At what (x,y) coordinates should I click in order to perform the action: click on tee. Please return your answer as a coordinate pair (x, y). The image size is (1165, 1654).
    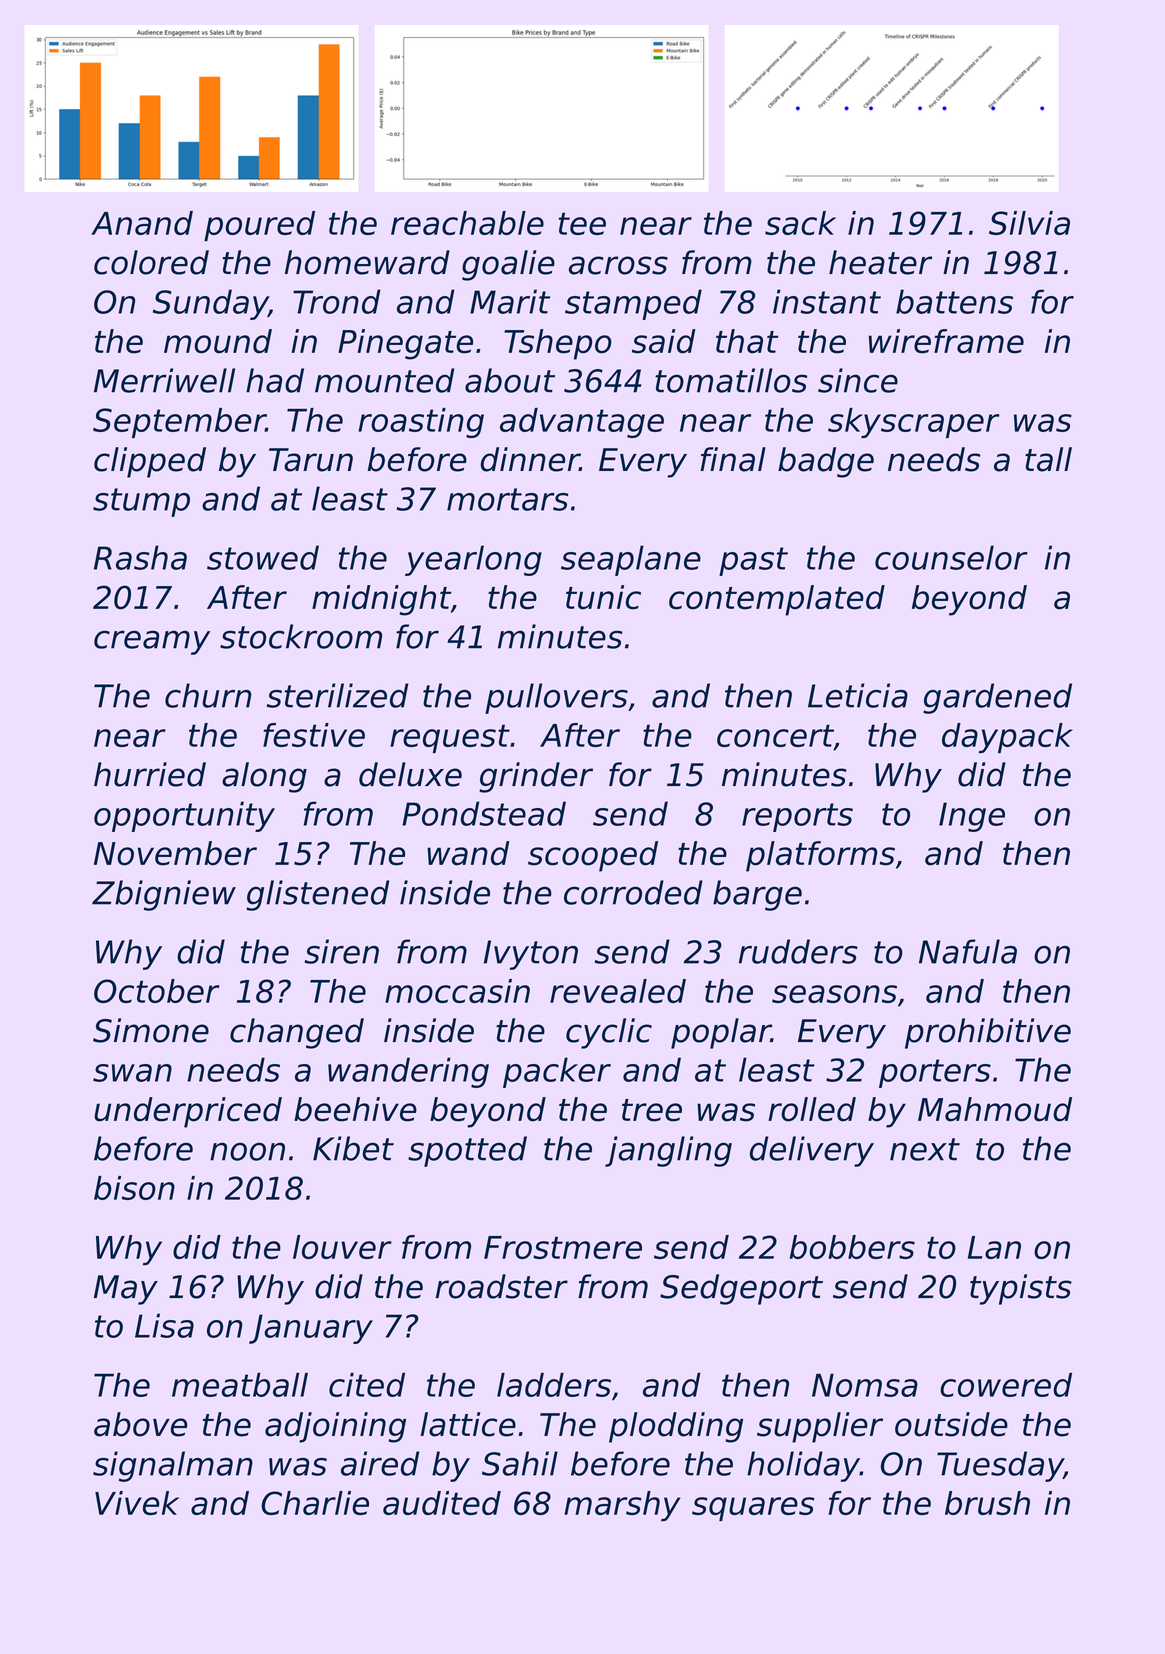
    Looking at the image, I should click on (582, 223).
